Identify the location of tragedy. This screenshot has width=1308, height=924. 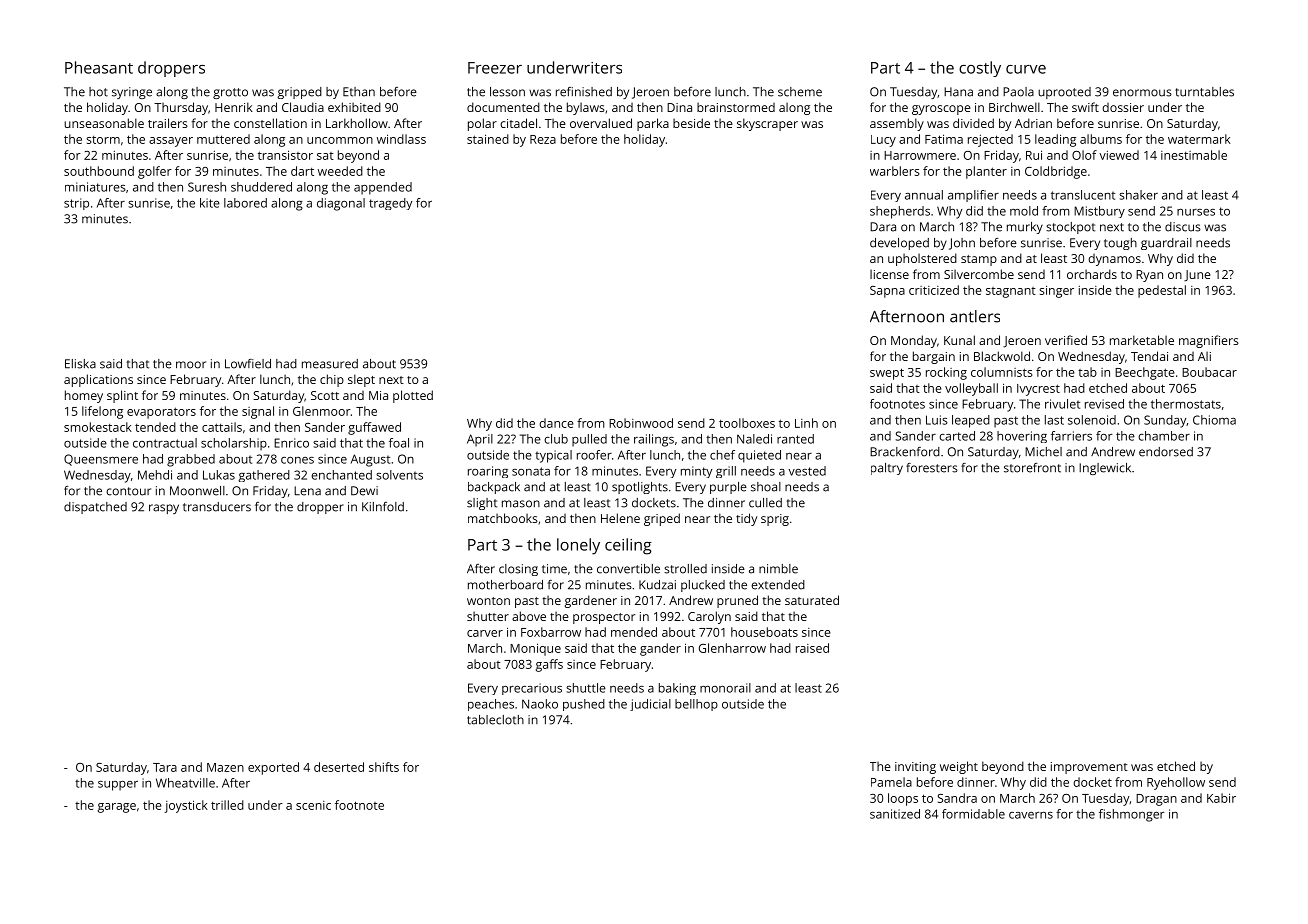
(390, 204).
